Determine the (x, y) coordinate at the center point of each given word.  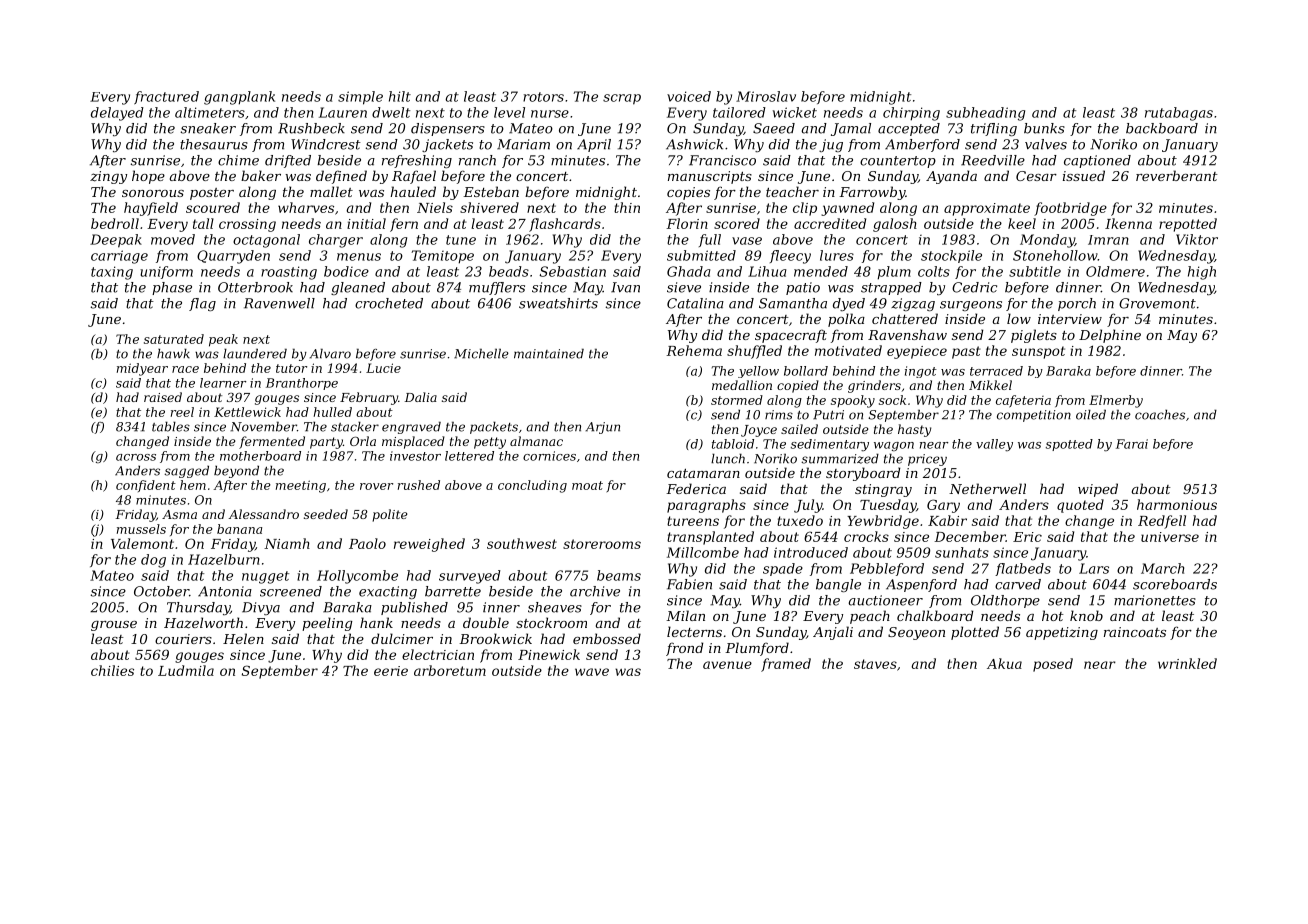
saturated (174, 339)
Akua (1004, 663)
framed (786, 665)
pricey (927, 460)
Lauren (343, 112)
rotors (543, 97)
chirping (911, 114)
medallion (742, 385)
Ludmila (186, 670)
